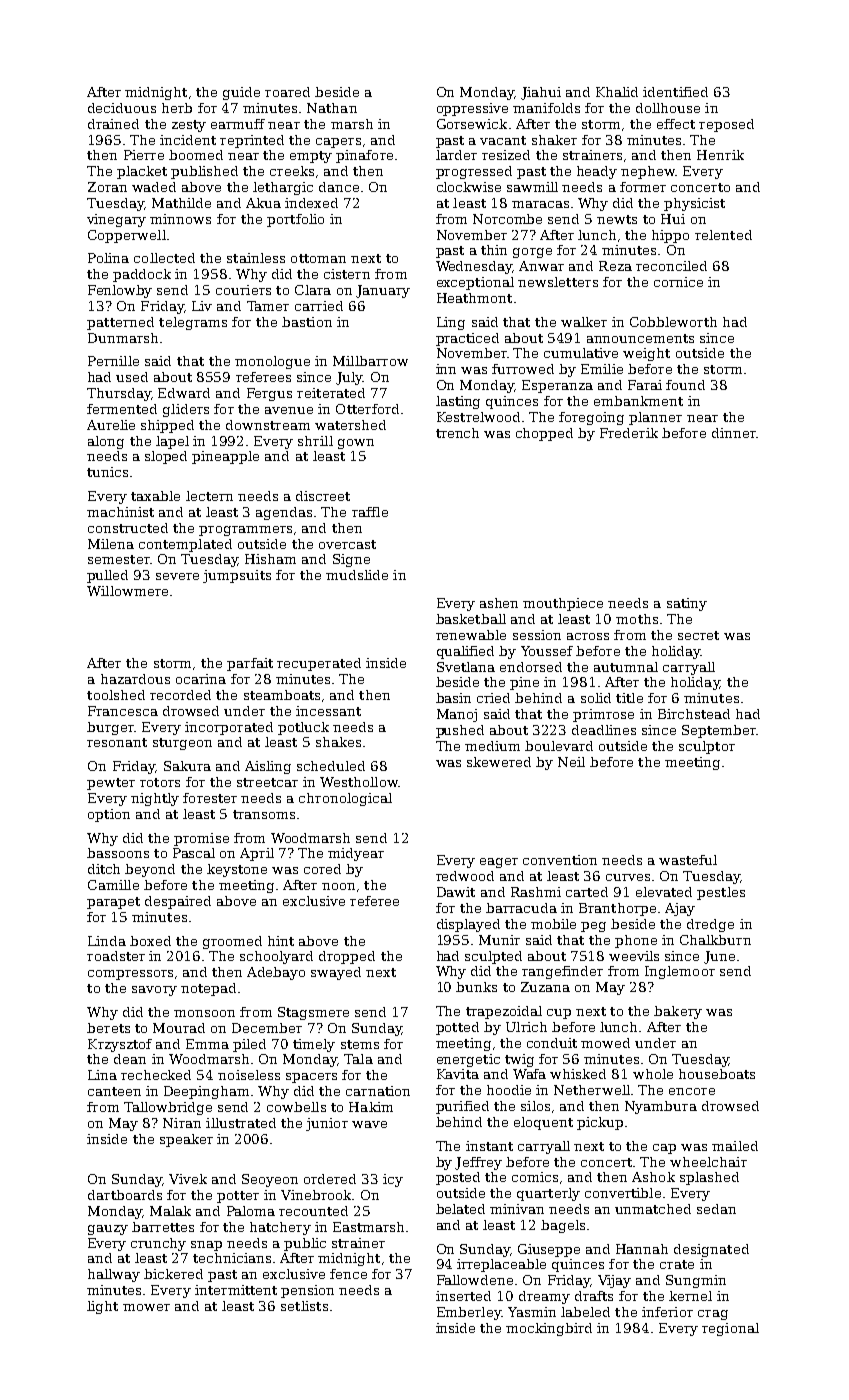  Describe the element at coordinates (643, 187) in the screenshot. I see `former` at that location.
